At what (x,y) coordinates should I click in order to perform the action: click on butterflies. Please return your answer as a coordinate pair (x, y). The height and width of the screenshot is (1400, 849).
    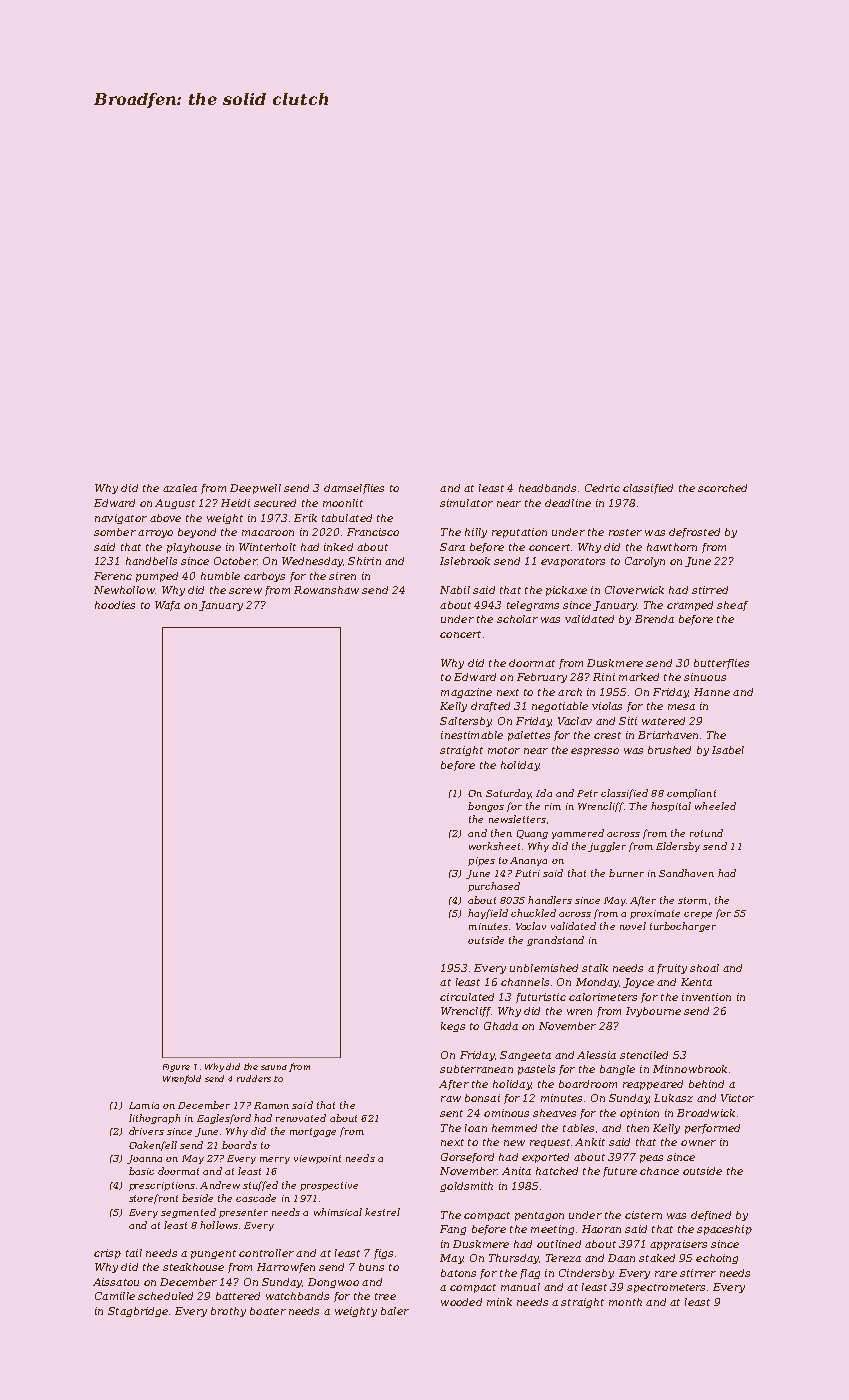
    Looking at the image, I should click on (721, 664).
